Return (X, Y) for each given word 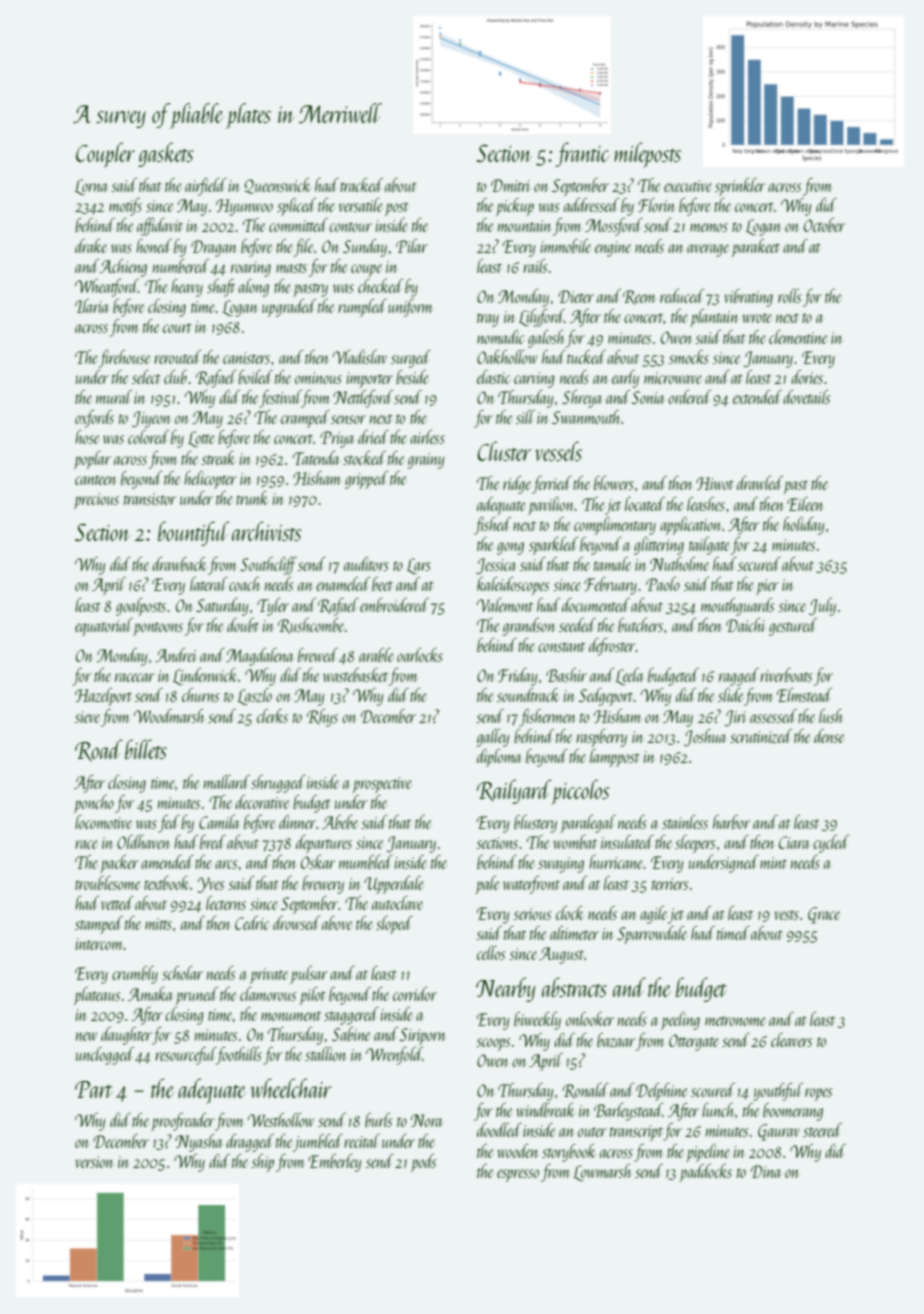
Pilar (412, 246)
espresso (518, 1175)
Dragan (213, 248)
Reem (639, 297)
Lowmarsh (602, 1172)
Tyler (273, 607)
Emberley (335, 1163)
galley (493, 738)
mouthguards (737, 607)
